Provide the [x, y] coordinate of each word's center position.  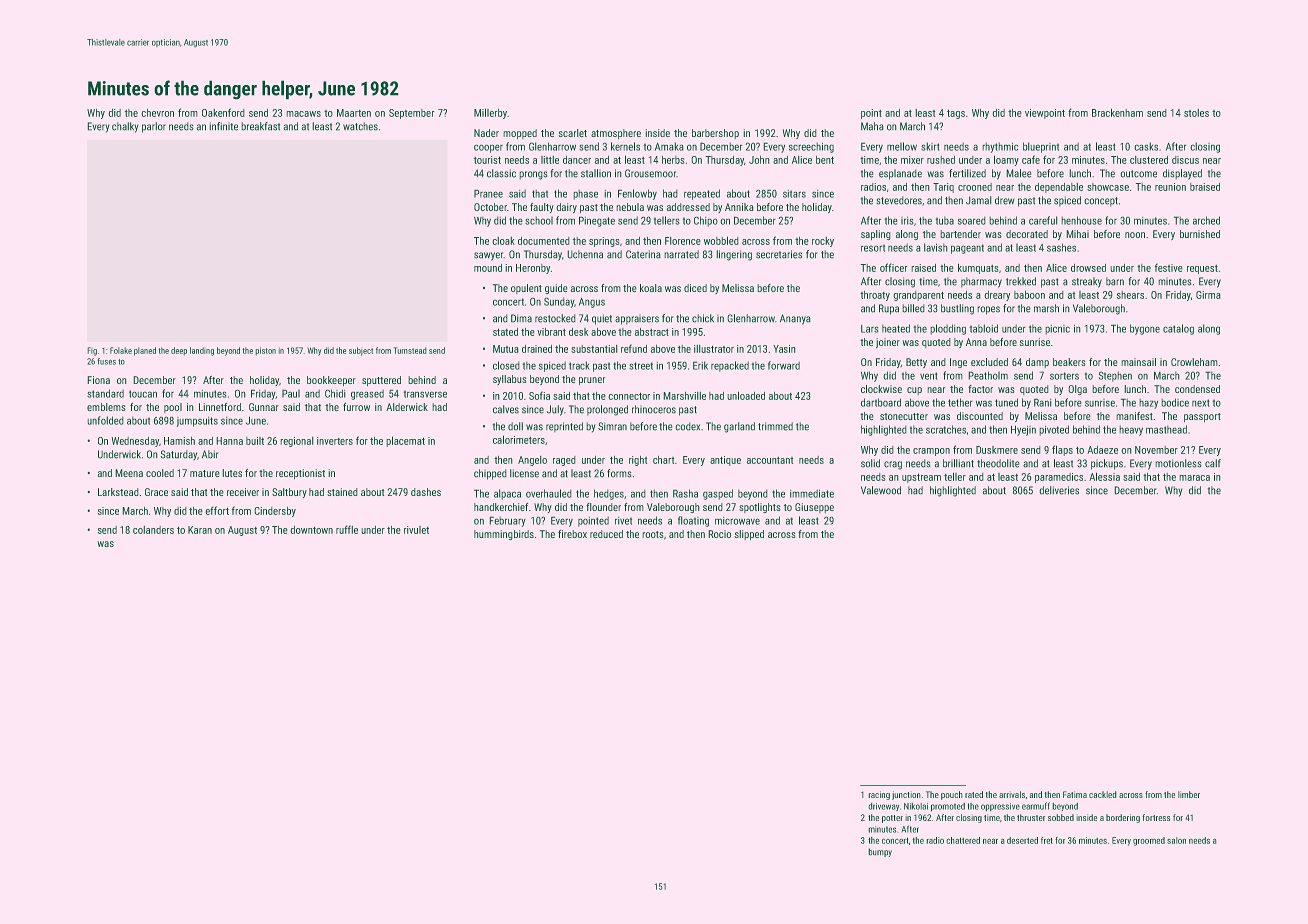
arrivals [1012, 794]
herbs [673, 160]
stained [342, 492]
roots [653, 534]
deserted [1022, 840]
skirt [930, 146]
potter [892, 819]
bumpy [880, 852]
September [412, 114]
